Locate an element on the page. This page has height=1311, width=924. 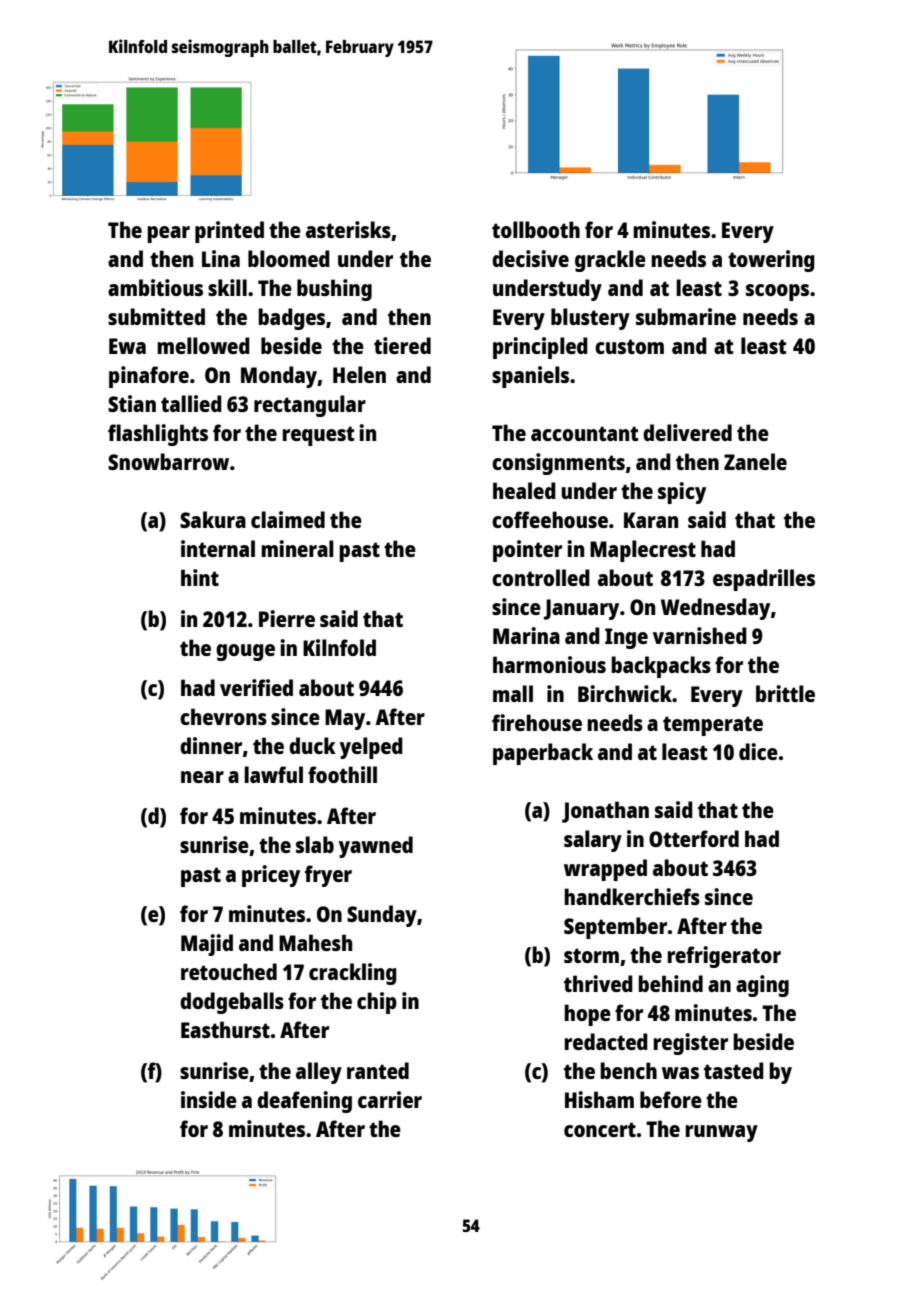
varnished is located at coordinates (700, 635).
